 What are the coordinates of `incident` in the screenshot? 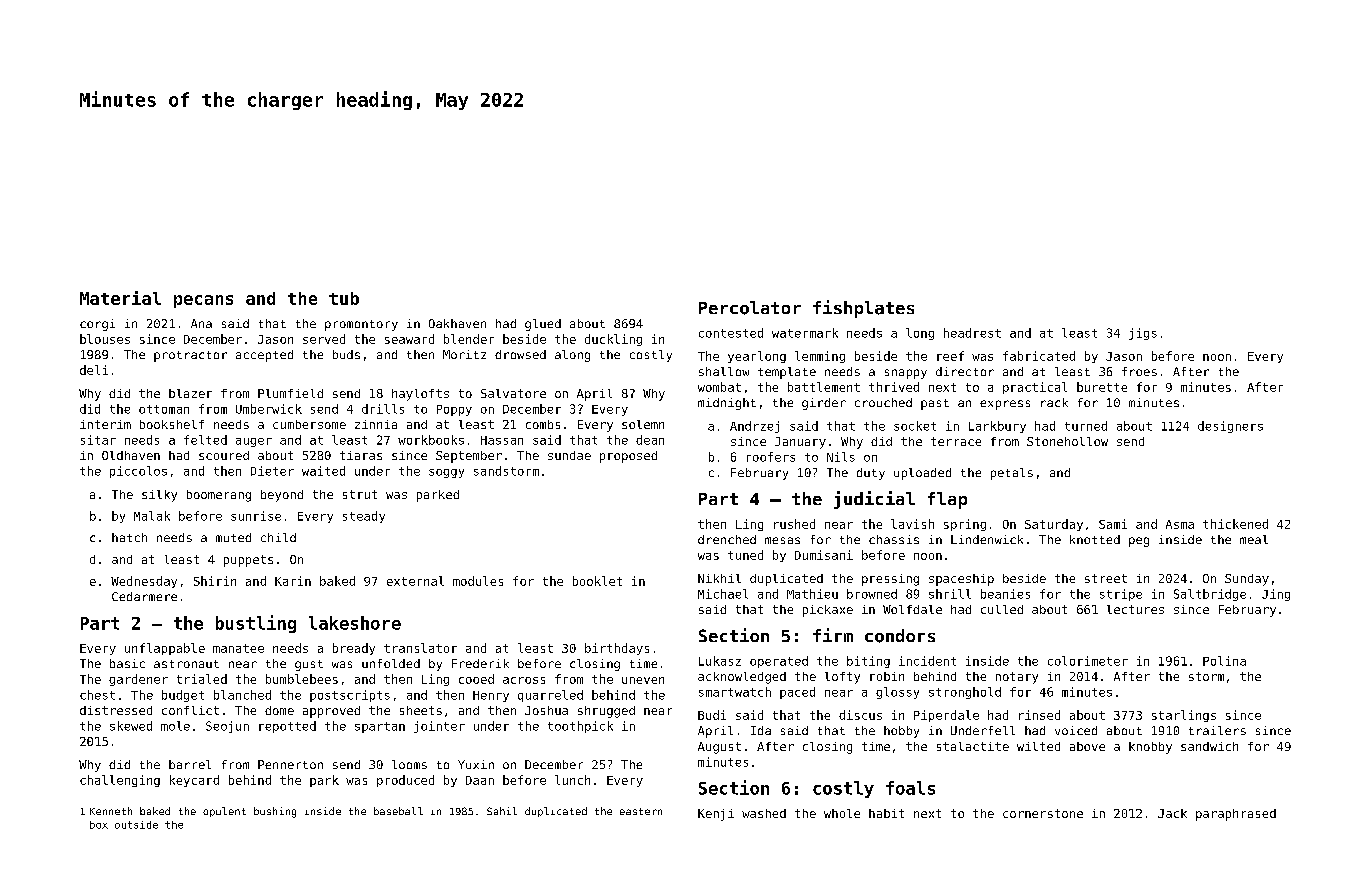 It's located at (927, 661).
